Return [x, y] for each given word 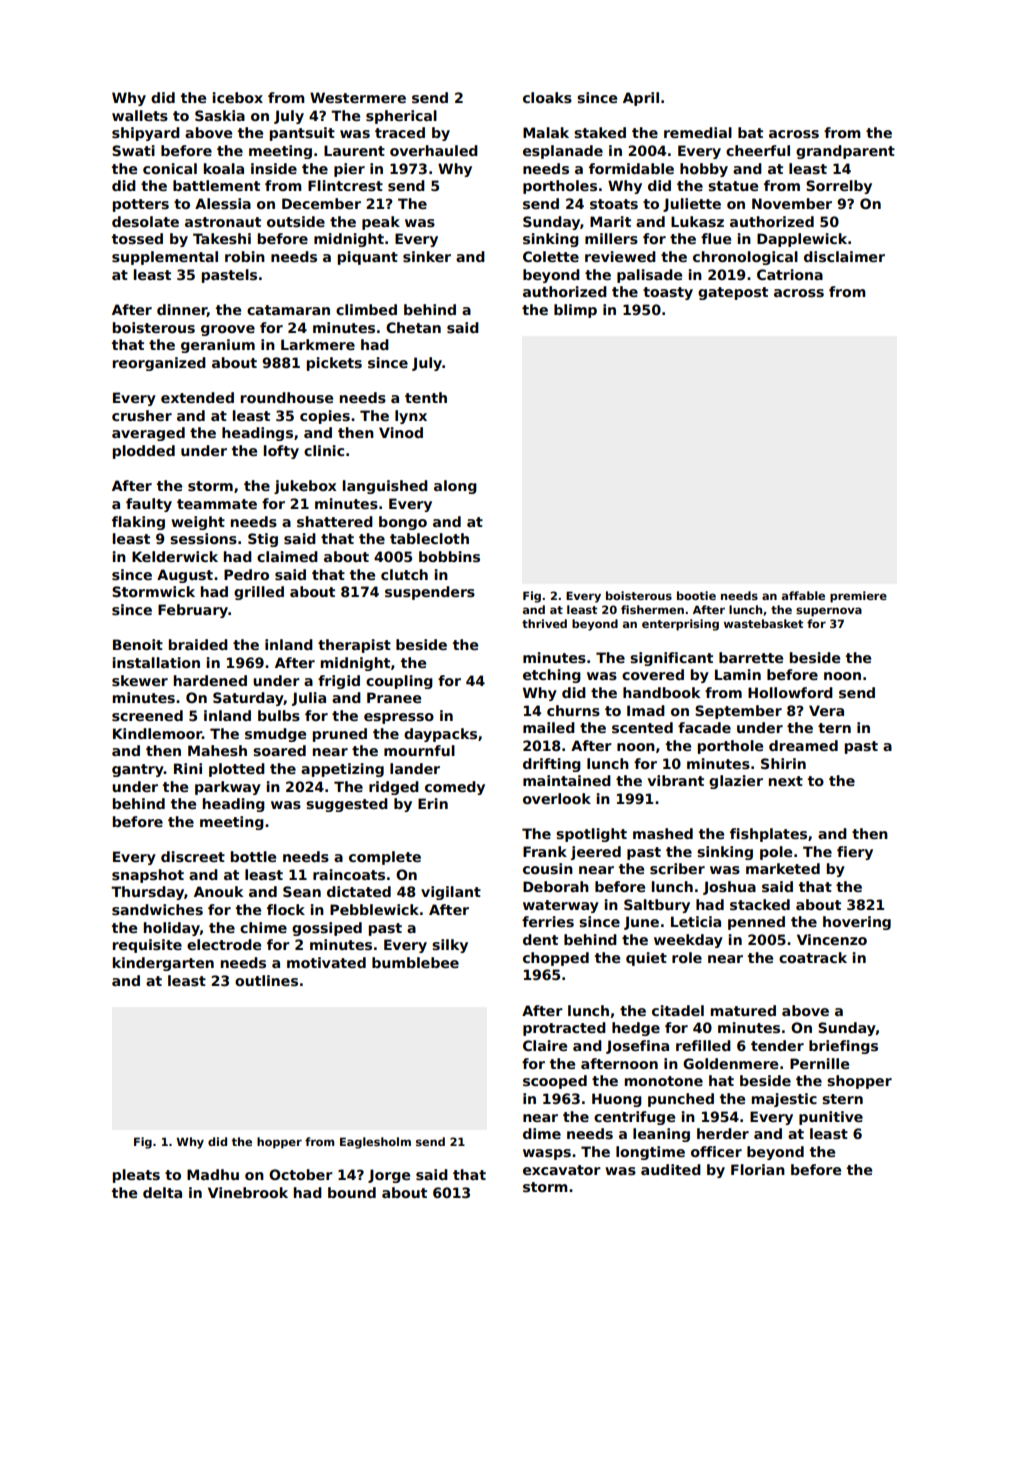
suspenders [430, 593]
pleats [136, 1176]
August [185, 576]
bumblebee [415, 962]
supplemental [165, 258]
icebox [237, 97]
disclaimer [844, 256]
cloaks [547, 97]
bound [352, 1192]
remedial [698, 132]
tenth [426, 397]
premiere [858, 597]
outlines [266, 980]
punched [681, 1100]
